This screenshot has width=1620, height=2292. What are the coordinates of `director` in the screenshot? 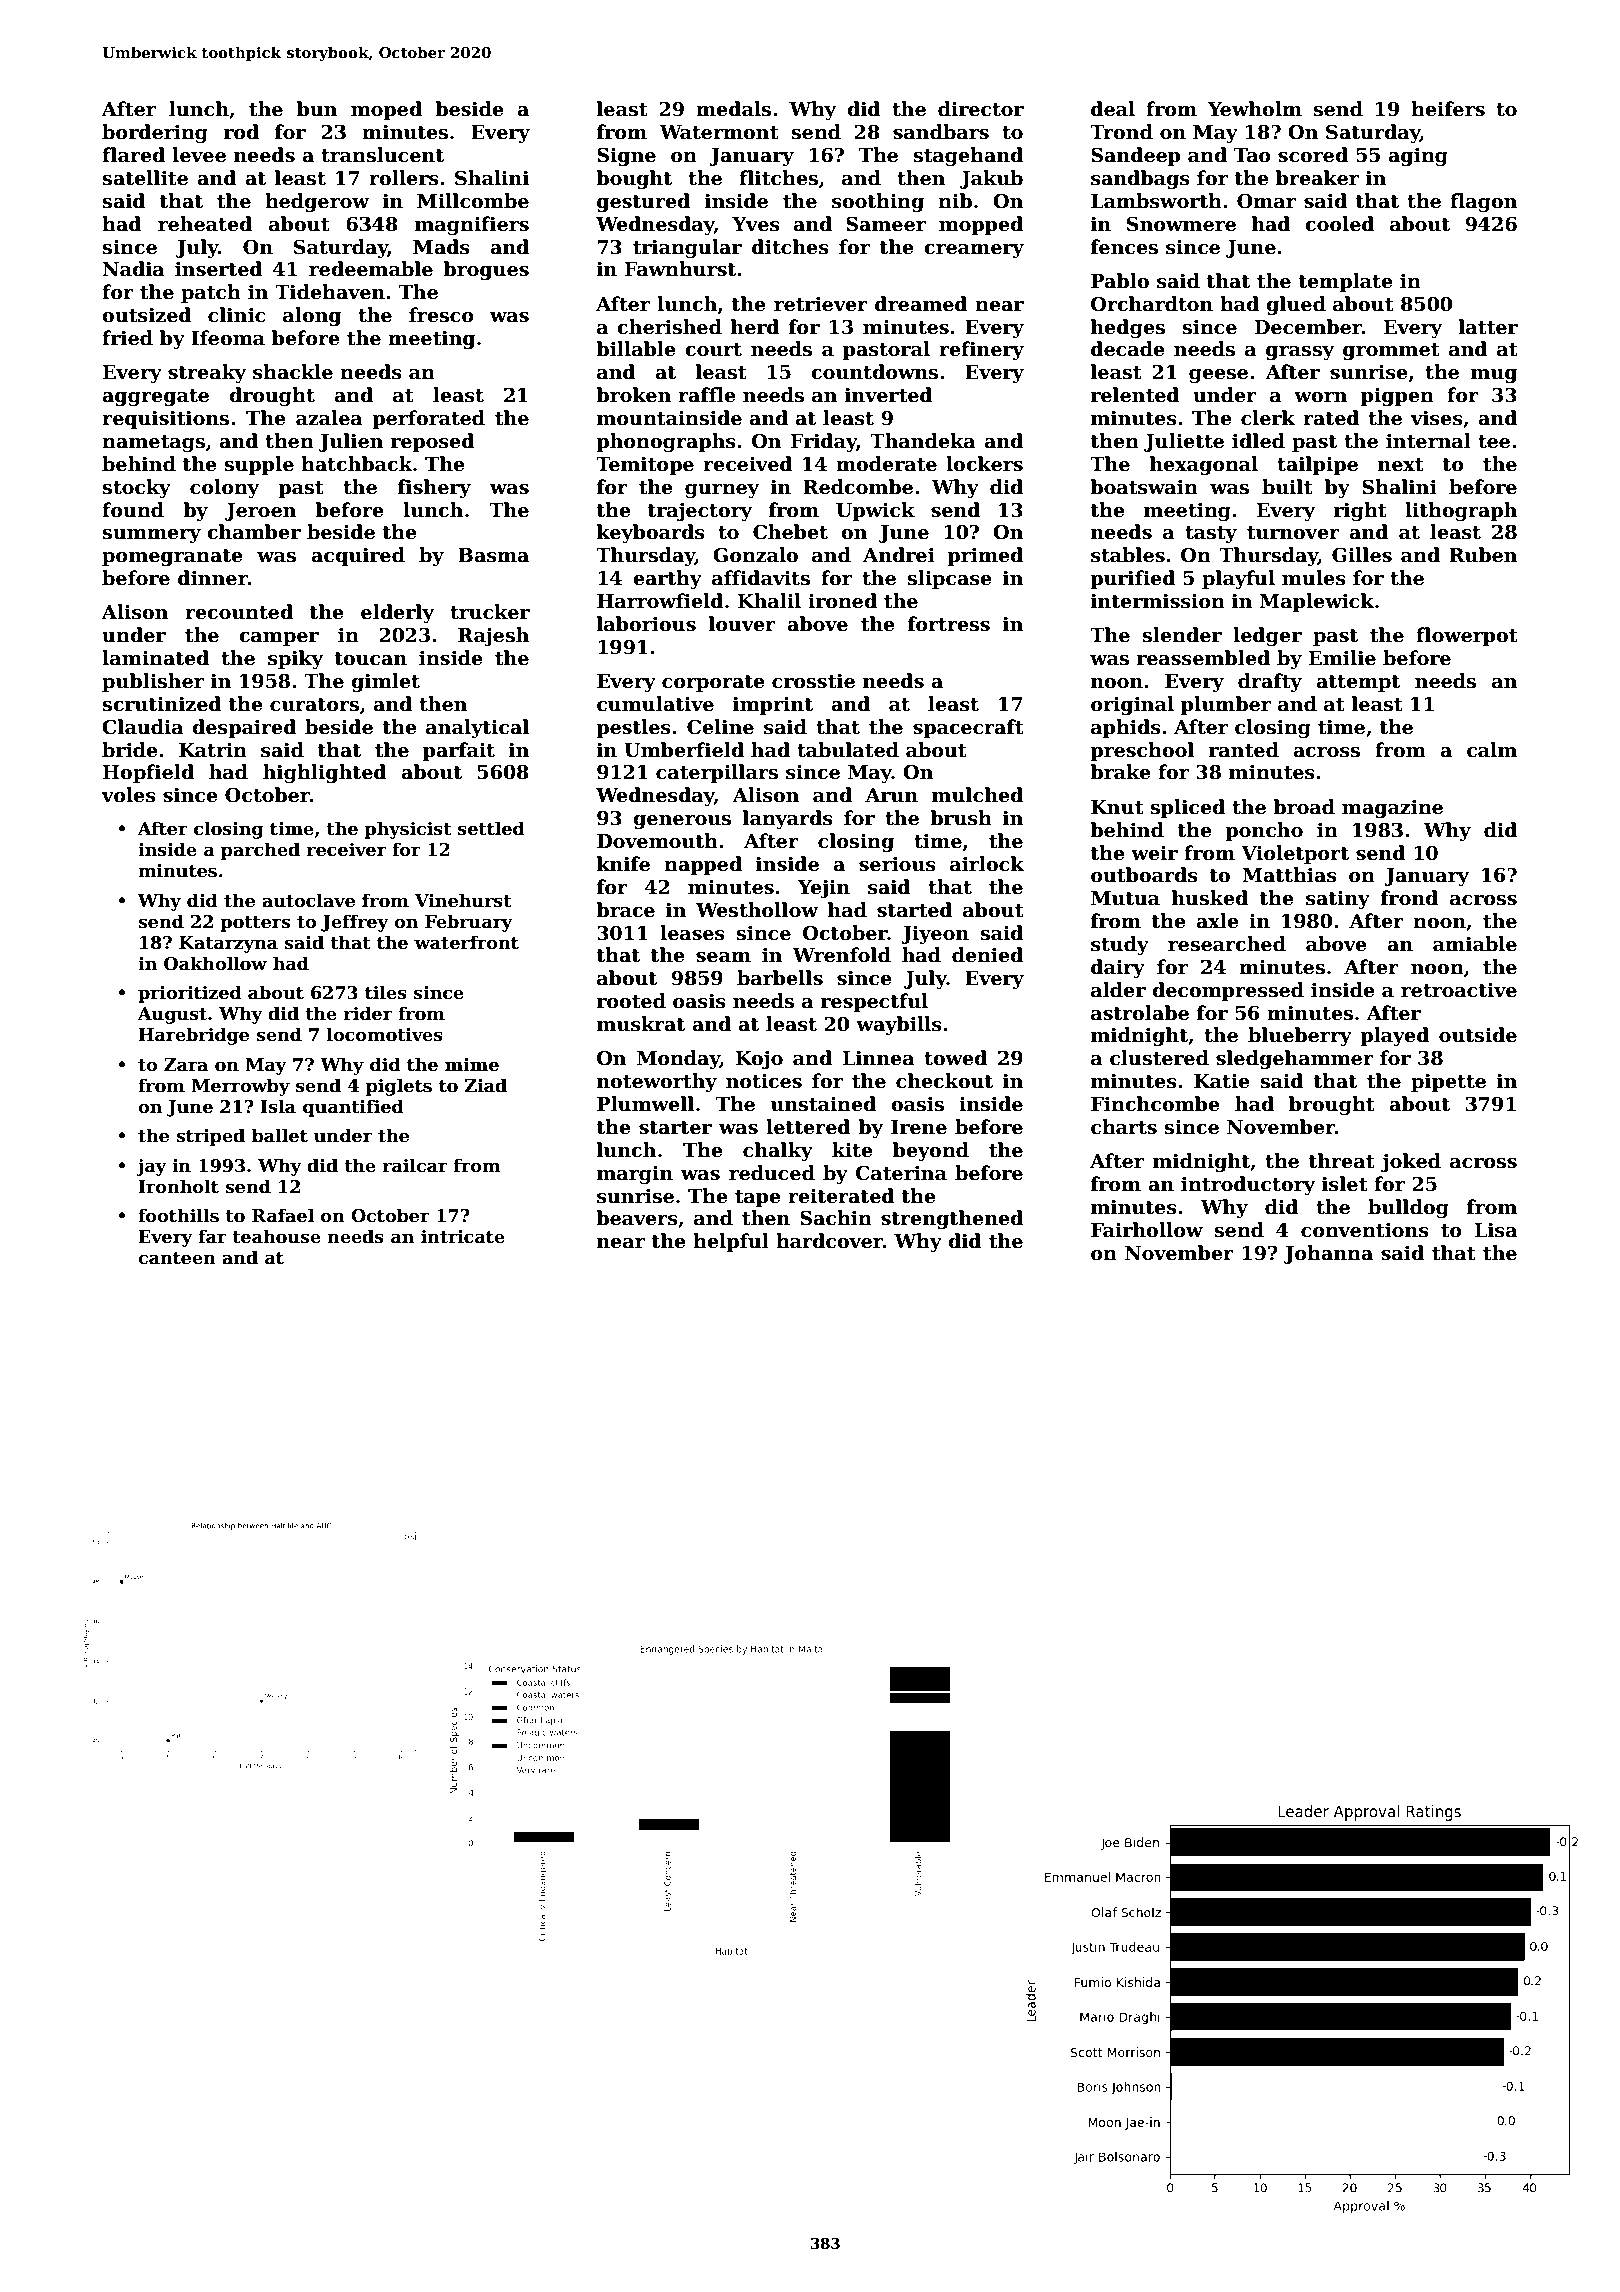 It's located at (981, 109).
